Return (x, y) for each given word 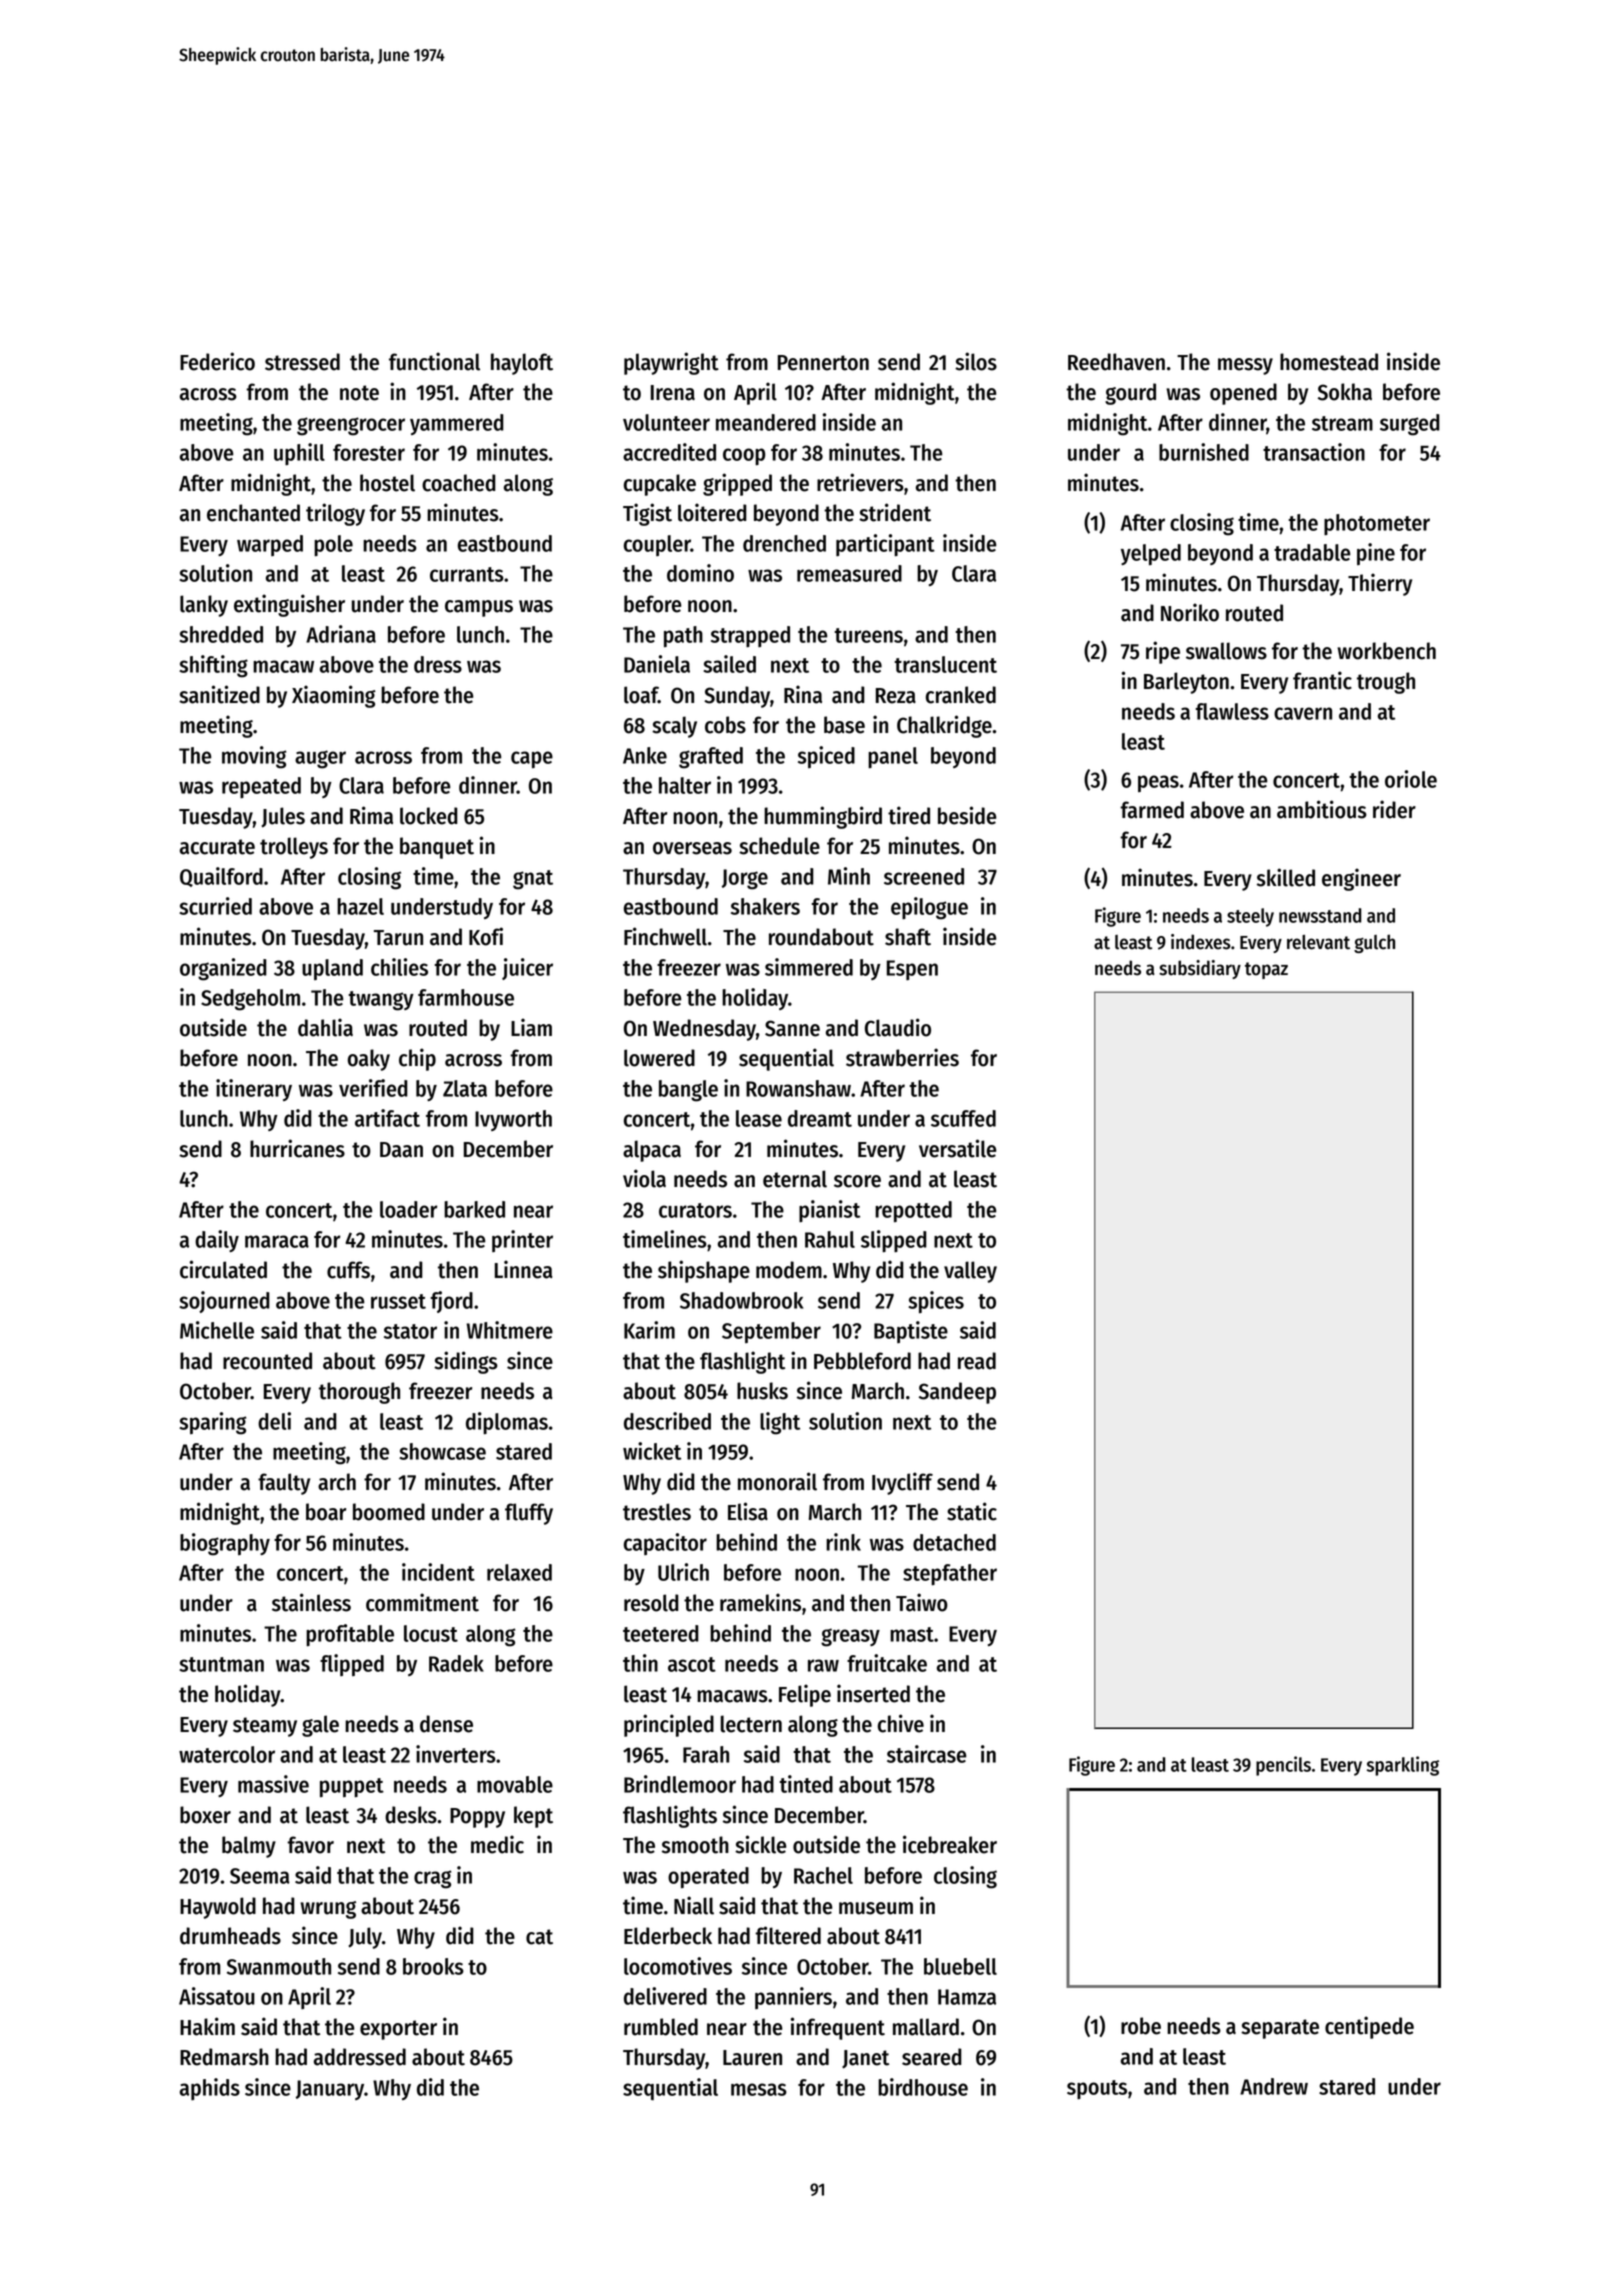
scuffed (963, 1118)
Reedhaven (1116, 362)
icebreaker (950, 1844)
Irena (673, 393)
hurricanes (297, 1148)
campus (479, 608)
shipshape (704, 1271)
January (330, 2090)
